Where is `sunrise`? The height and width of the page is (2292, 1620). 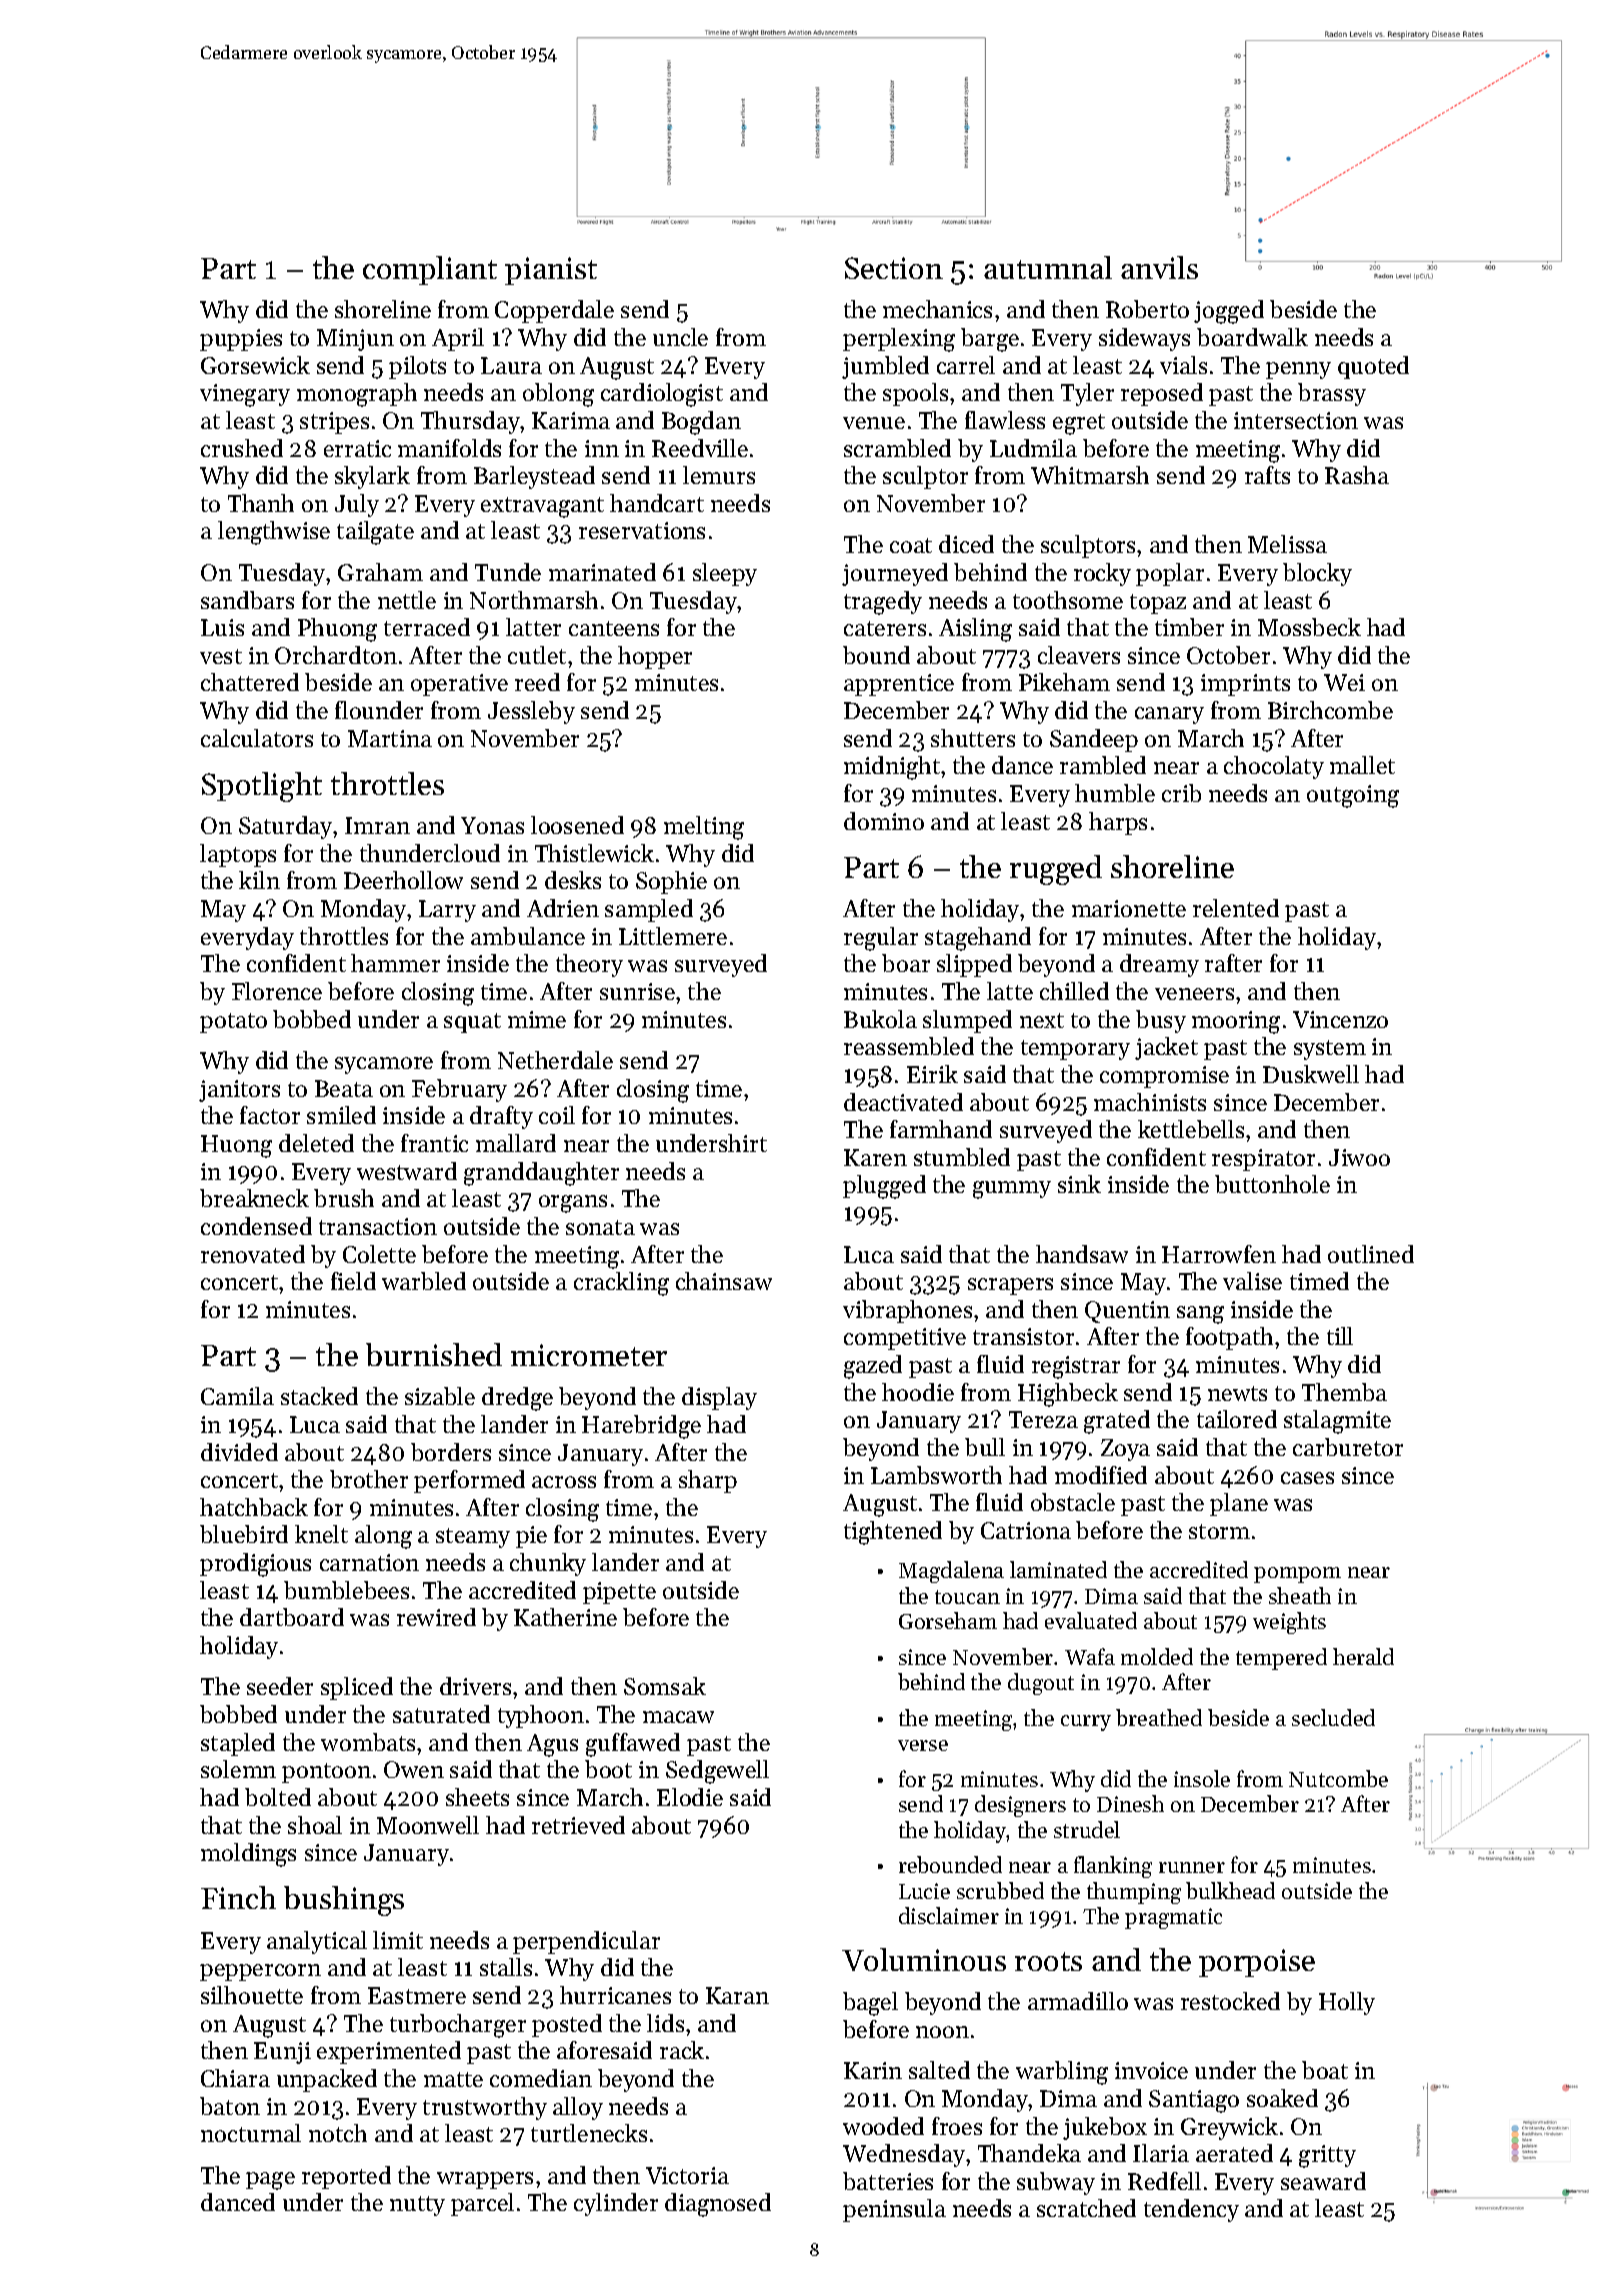 sunrise is located at coordinates (637, 991).
